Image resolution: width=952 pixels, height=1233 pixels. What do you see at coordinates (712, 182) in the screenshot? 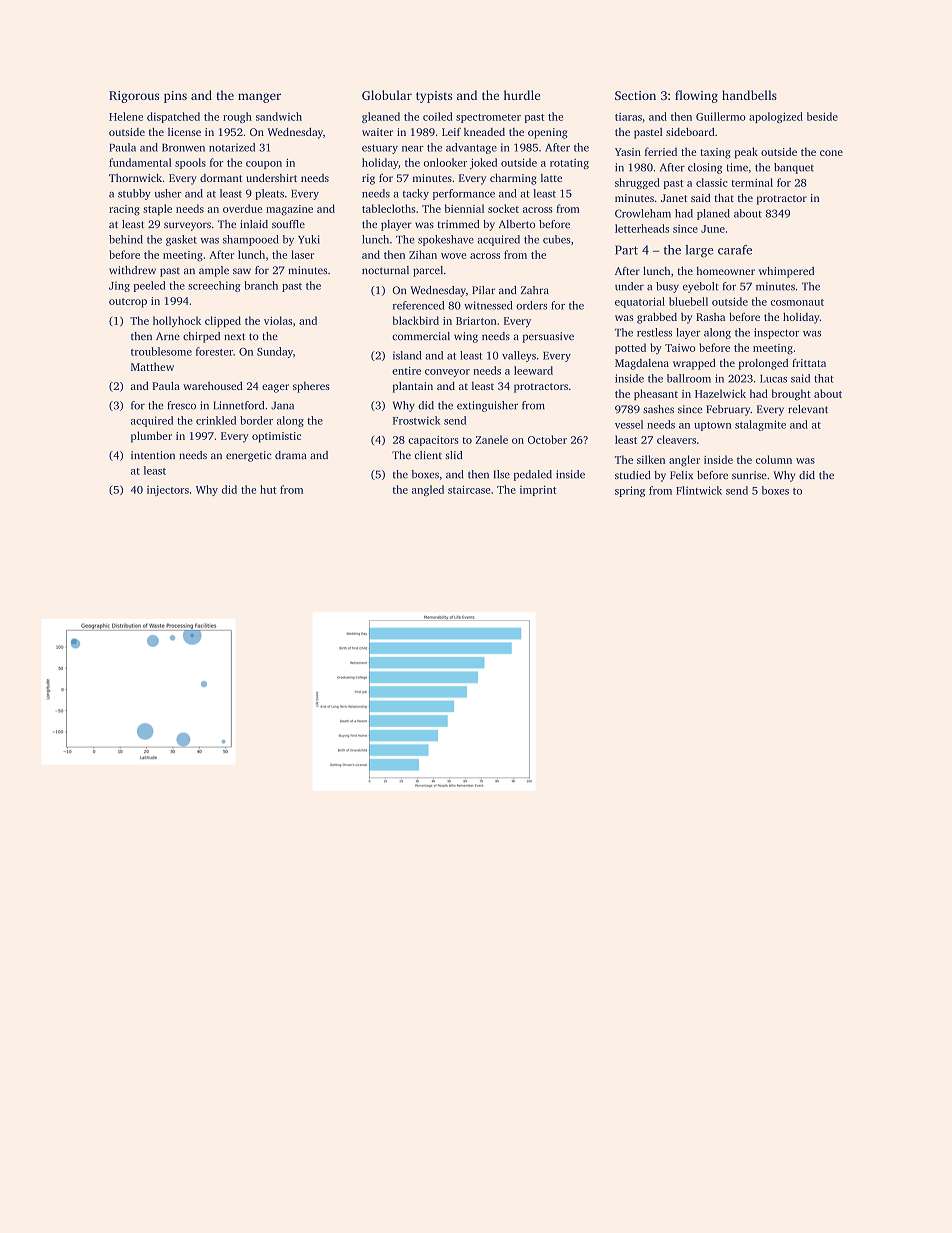
I see `classic` at bounding box center [712, 182].
